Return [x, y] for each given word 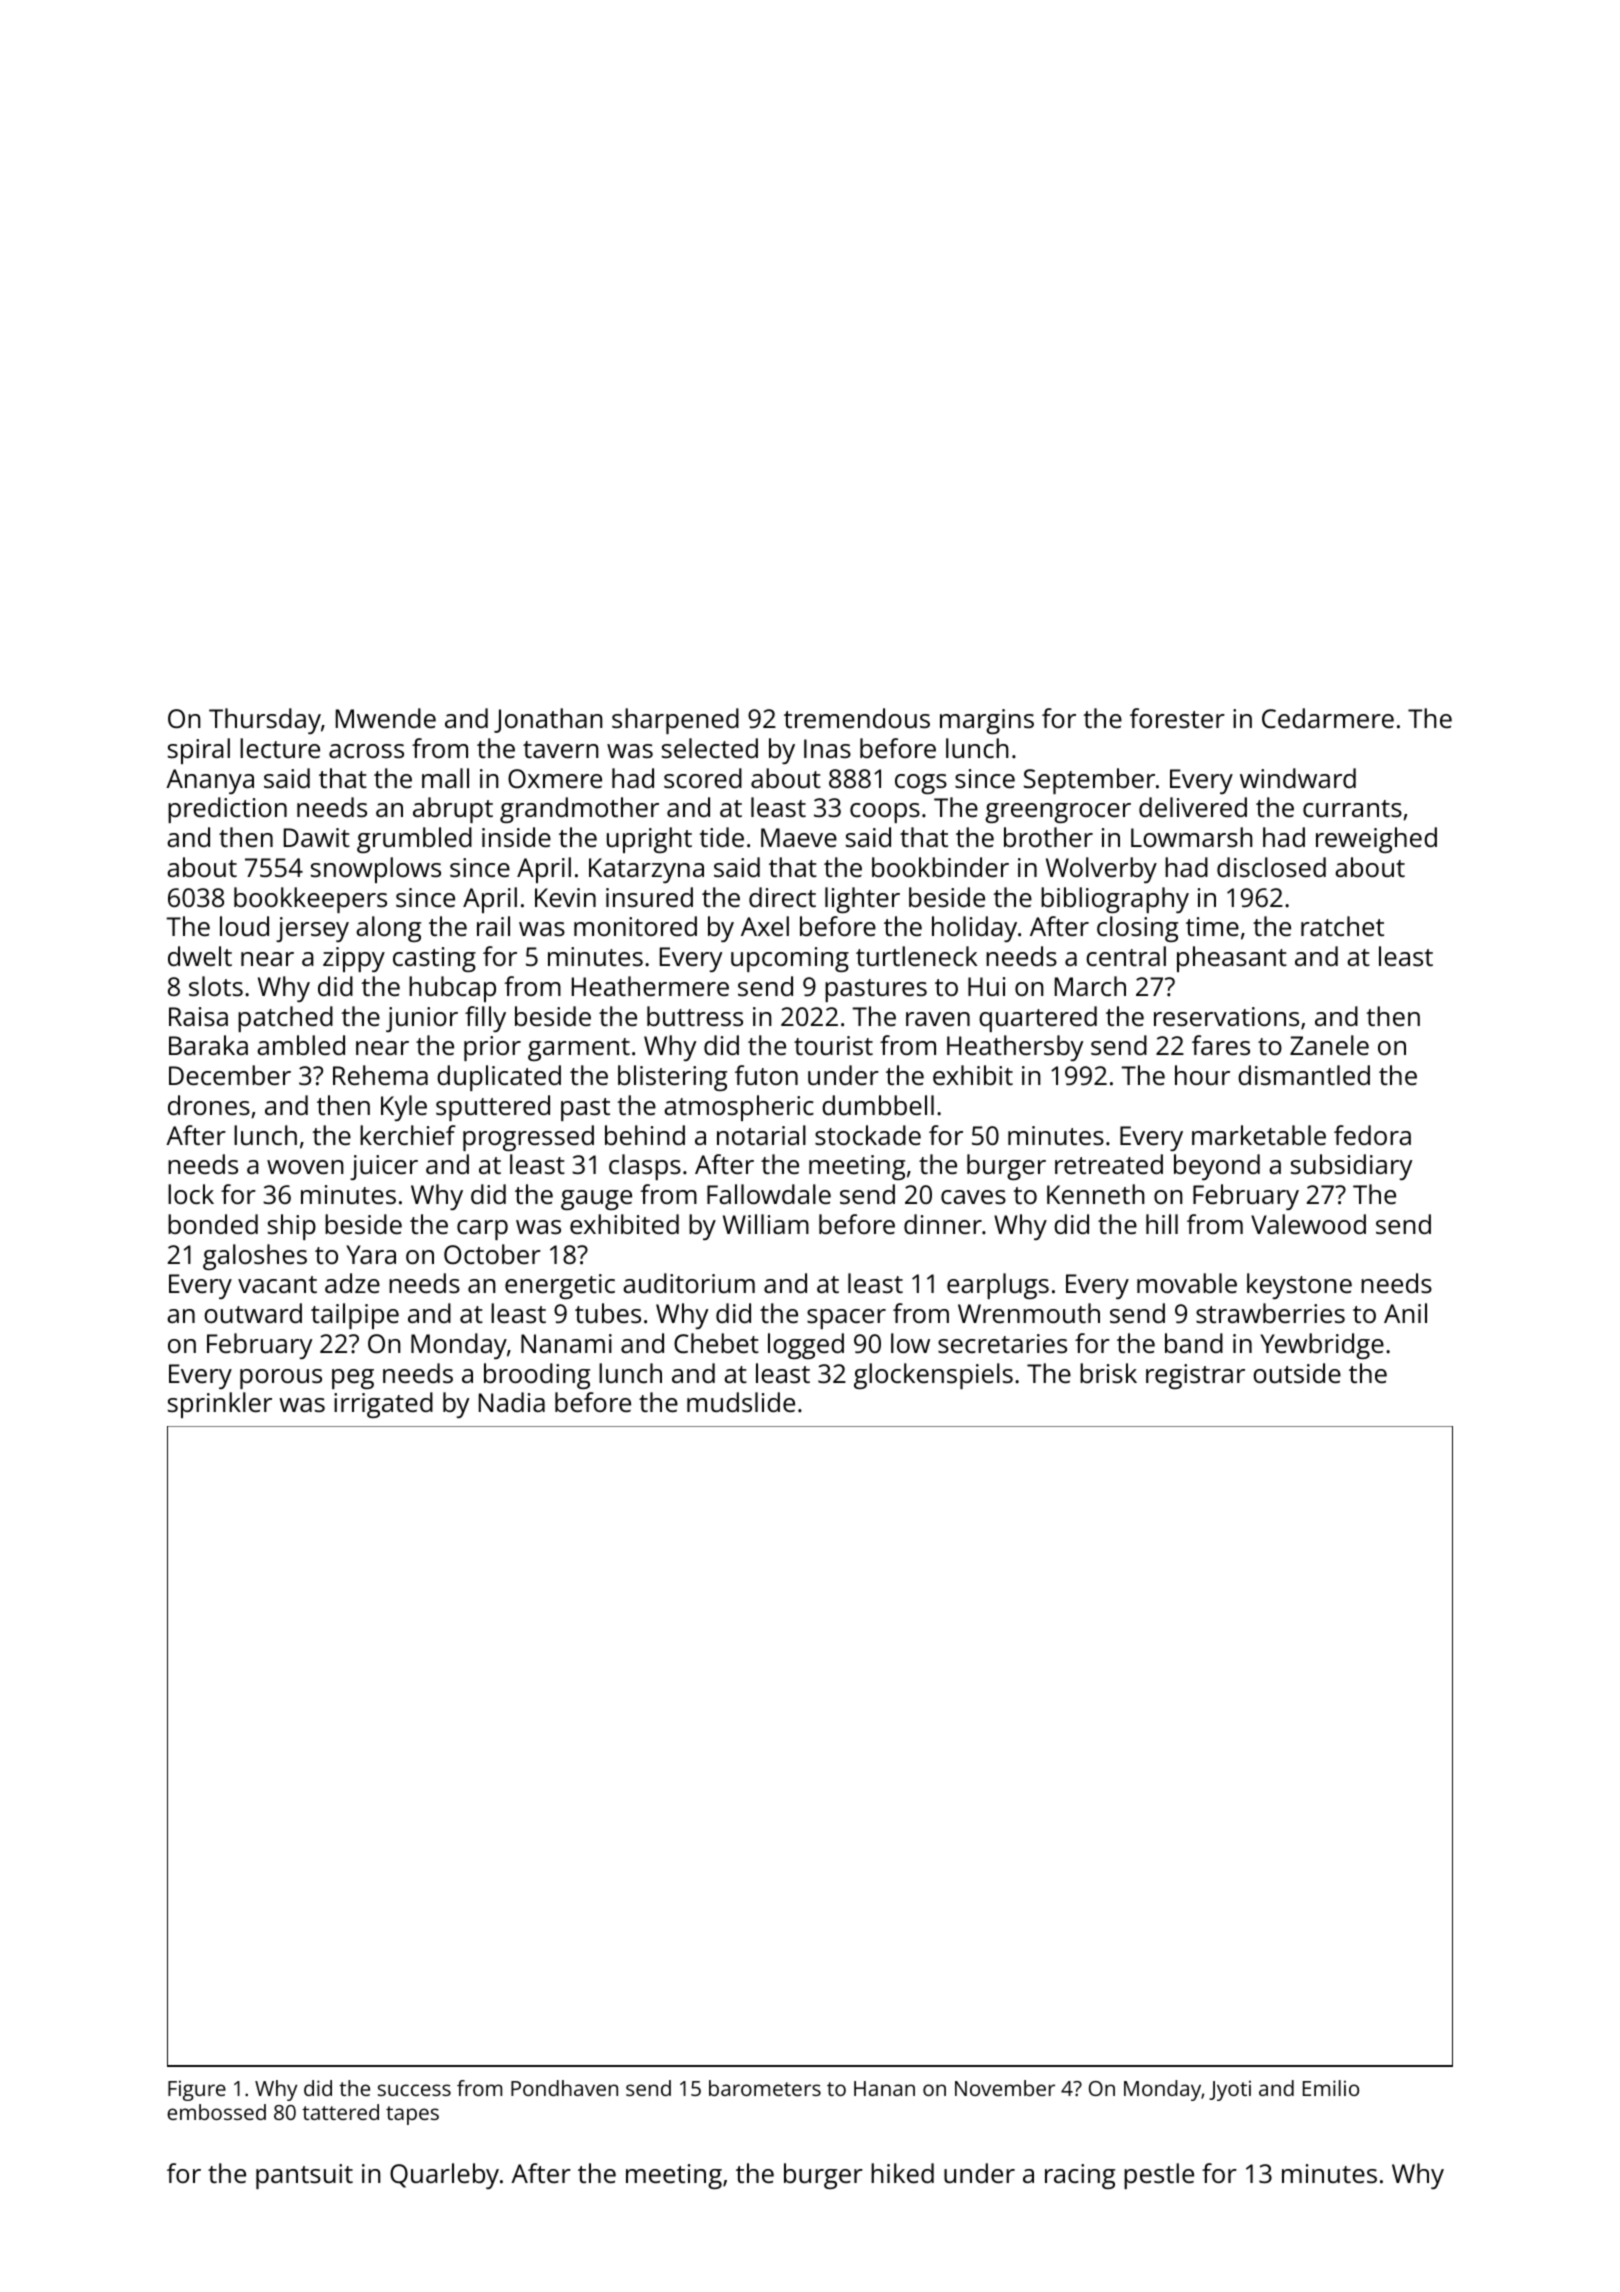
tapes [412, 2115]
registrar [1195, 1376]
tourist [833, 1045]
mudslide [741, 1402]
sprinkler [220, 1405]
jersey [312, 929]
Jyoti [1230, 2090]
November [1005, 2088]
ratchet [1342, 926]
